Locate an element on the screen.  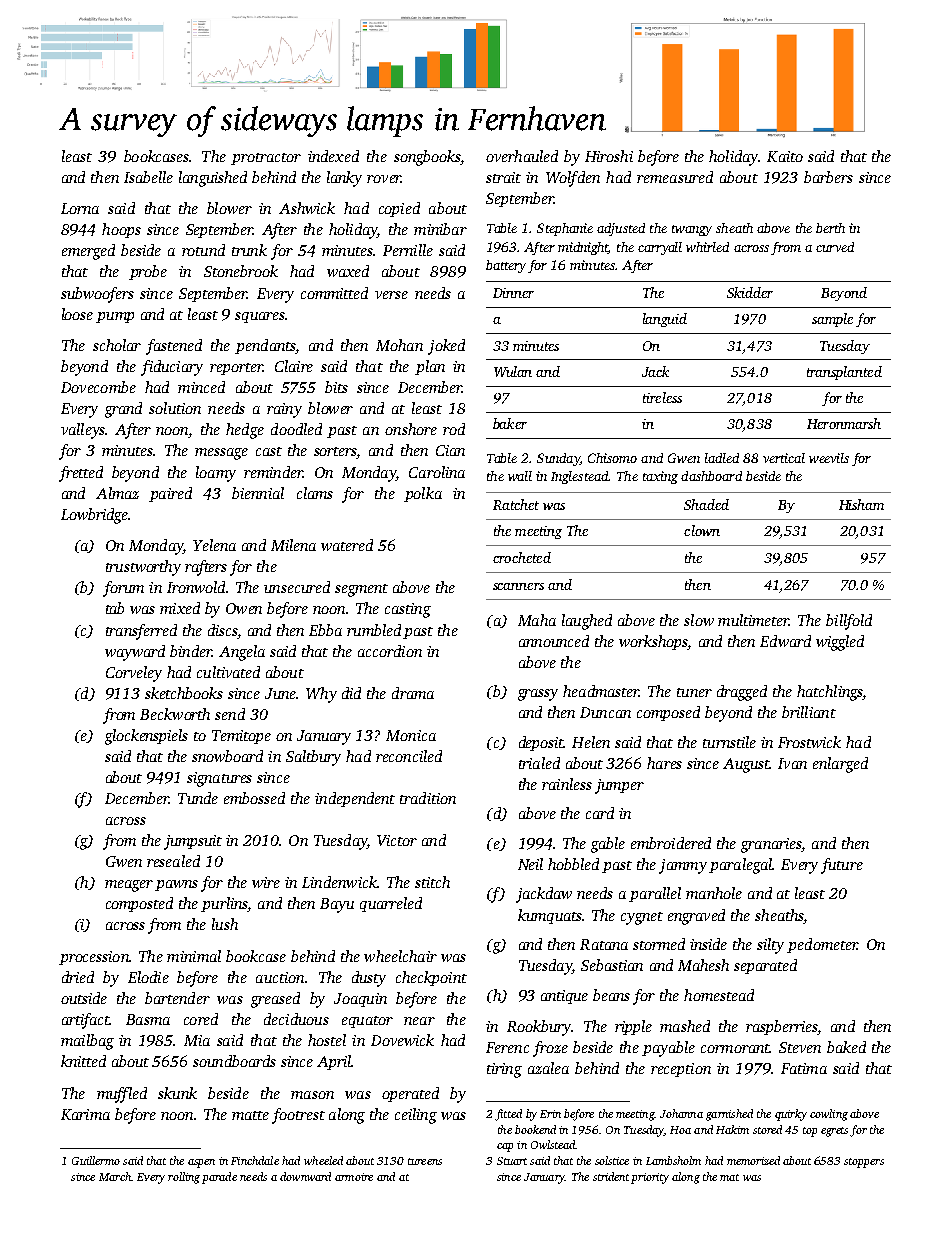
minibar is located at coordinates (440, 229).
